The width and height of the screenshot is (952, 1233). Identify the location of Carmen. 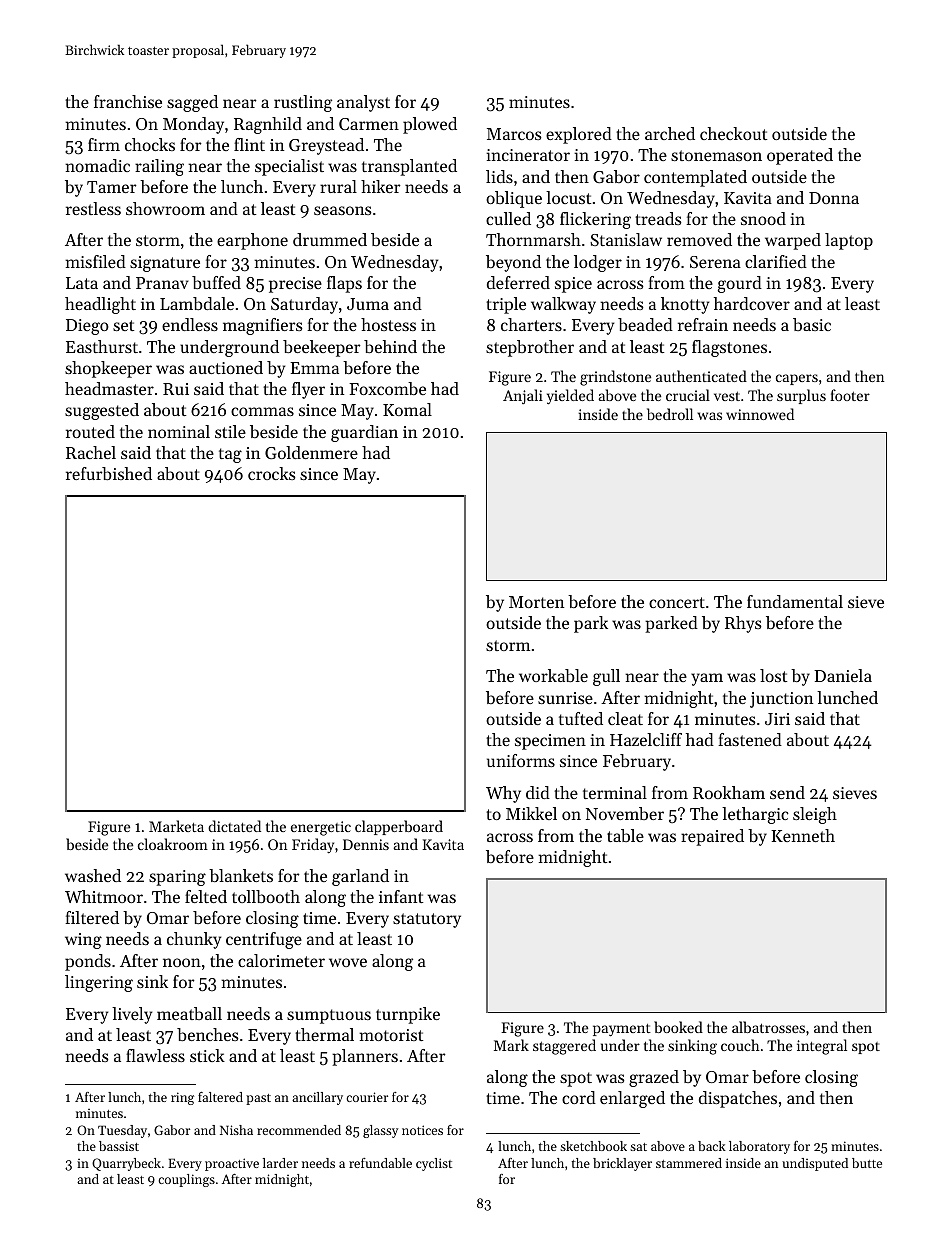
(369, 124).
